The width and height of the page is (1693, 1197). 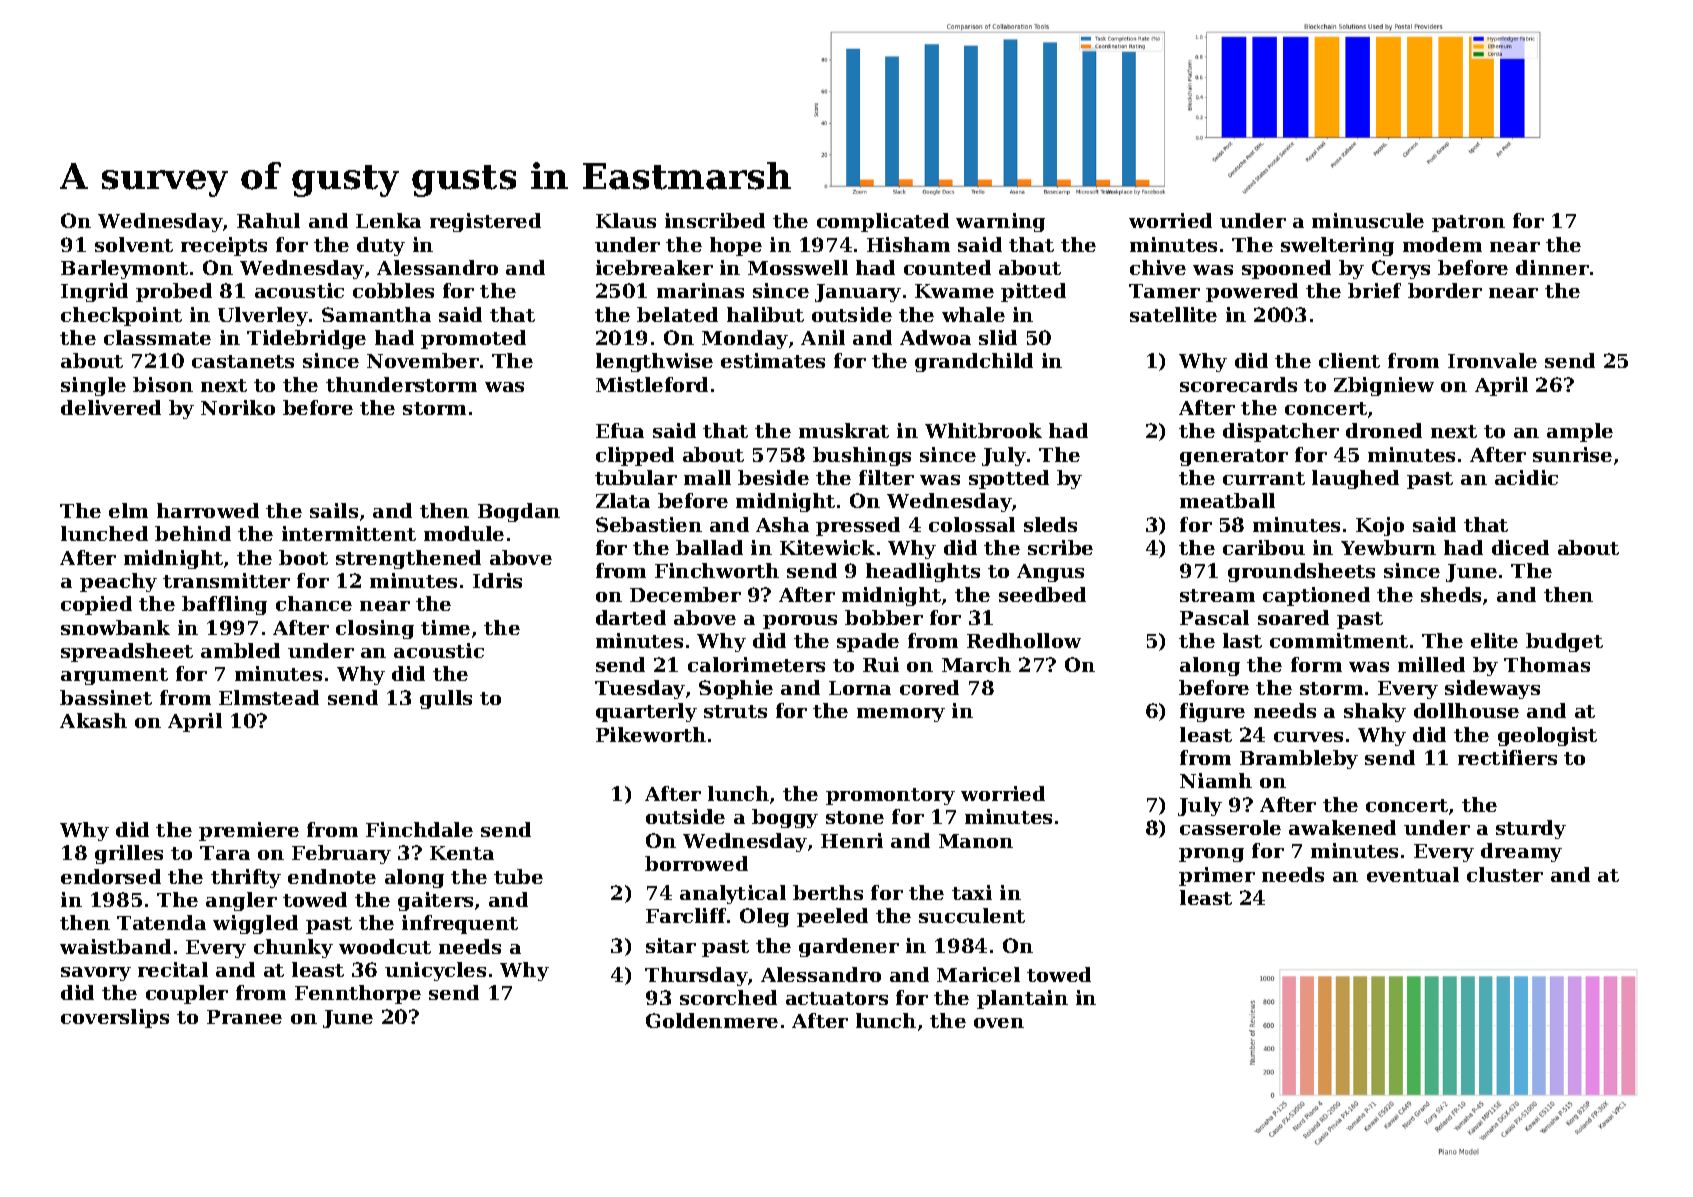 What do you see at coordinates (268, 220) in the page?
I see `Rahul` at bounding box center [268, 220].
